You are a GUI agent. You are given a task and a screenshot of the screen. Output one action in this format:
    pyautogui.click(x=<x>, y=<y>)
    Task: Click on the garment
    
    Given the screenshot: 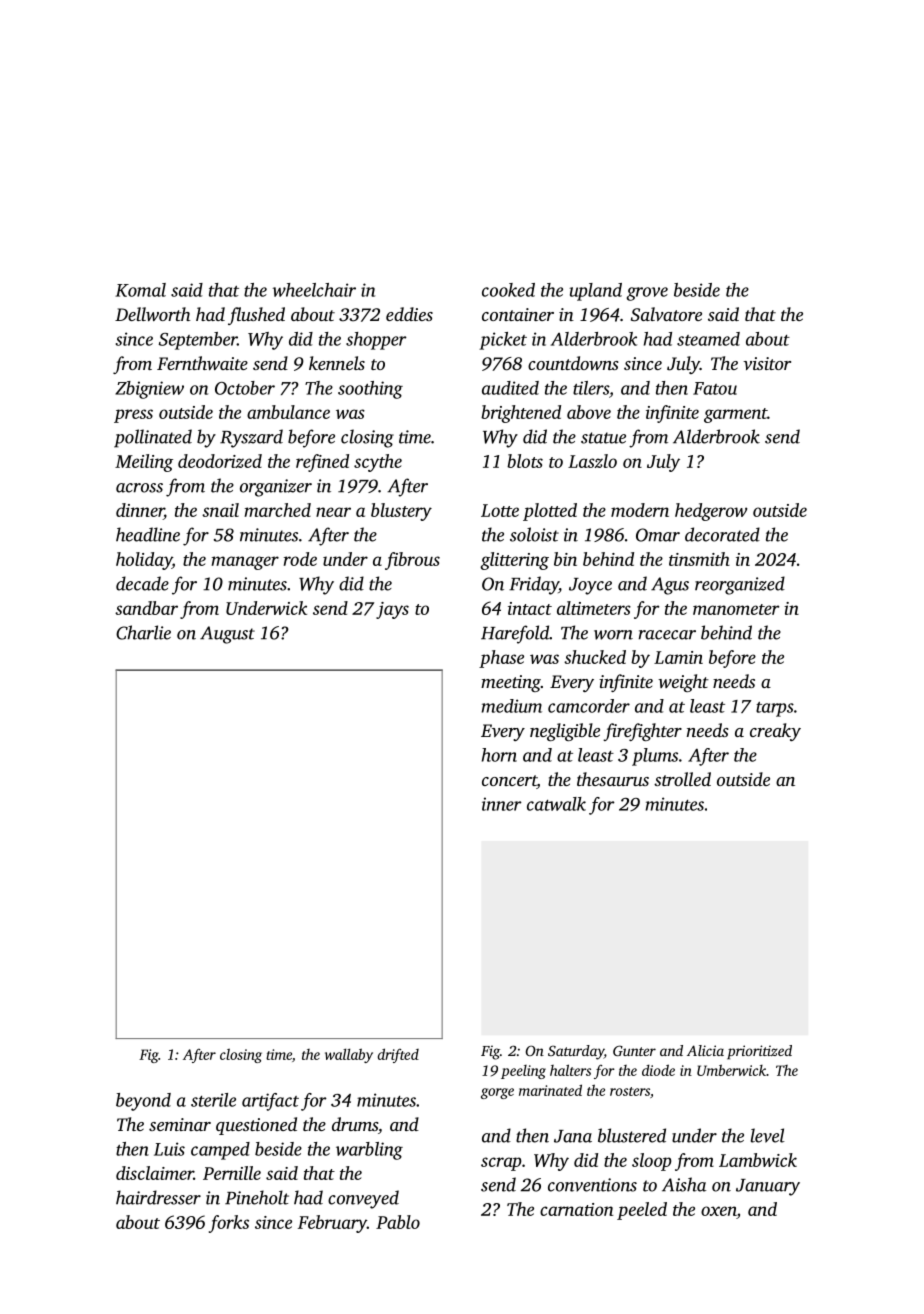 What is the action you would take?
    pyautogui.click(x=735, y=415)
